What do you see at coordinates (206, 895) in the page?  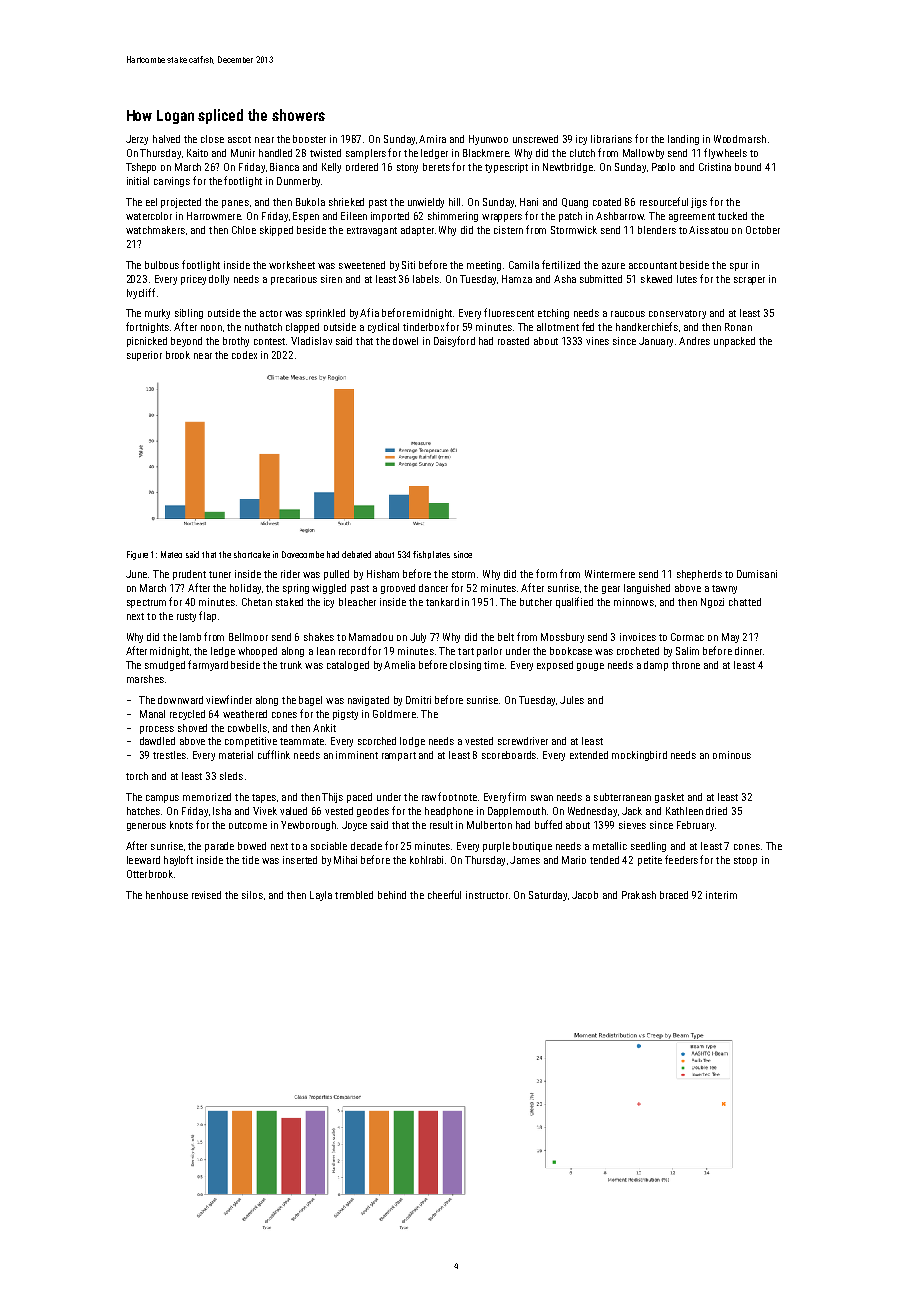 I see `revised` at bounding box center [206, 895].
